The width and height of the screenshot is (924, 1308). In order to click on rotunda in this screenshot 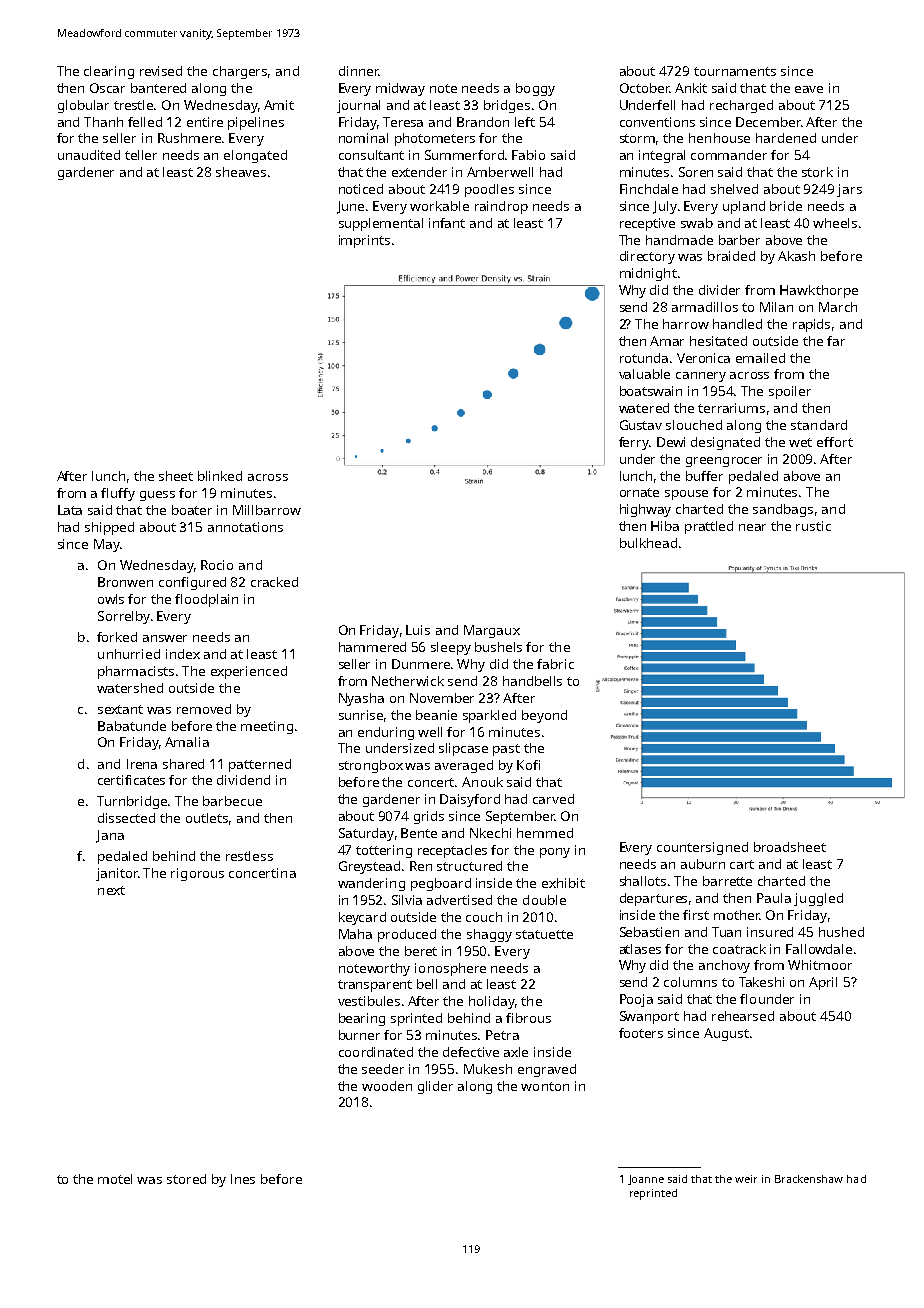, I will do `click(644, 358)`.
